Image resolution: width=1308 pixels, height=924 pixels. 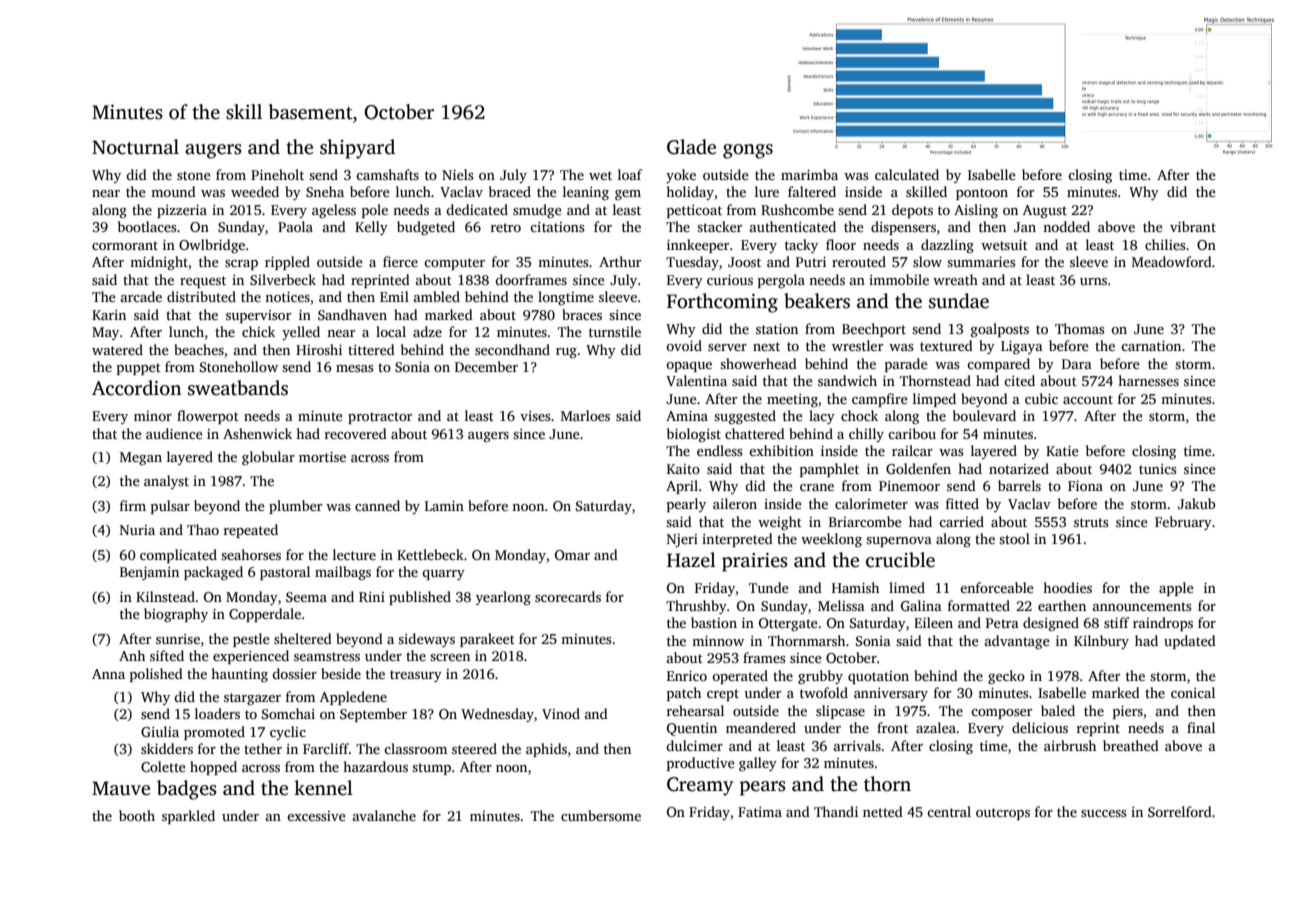 I want to click on mesas, so click(x=355, y=368).
